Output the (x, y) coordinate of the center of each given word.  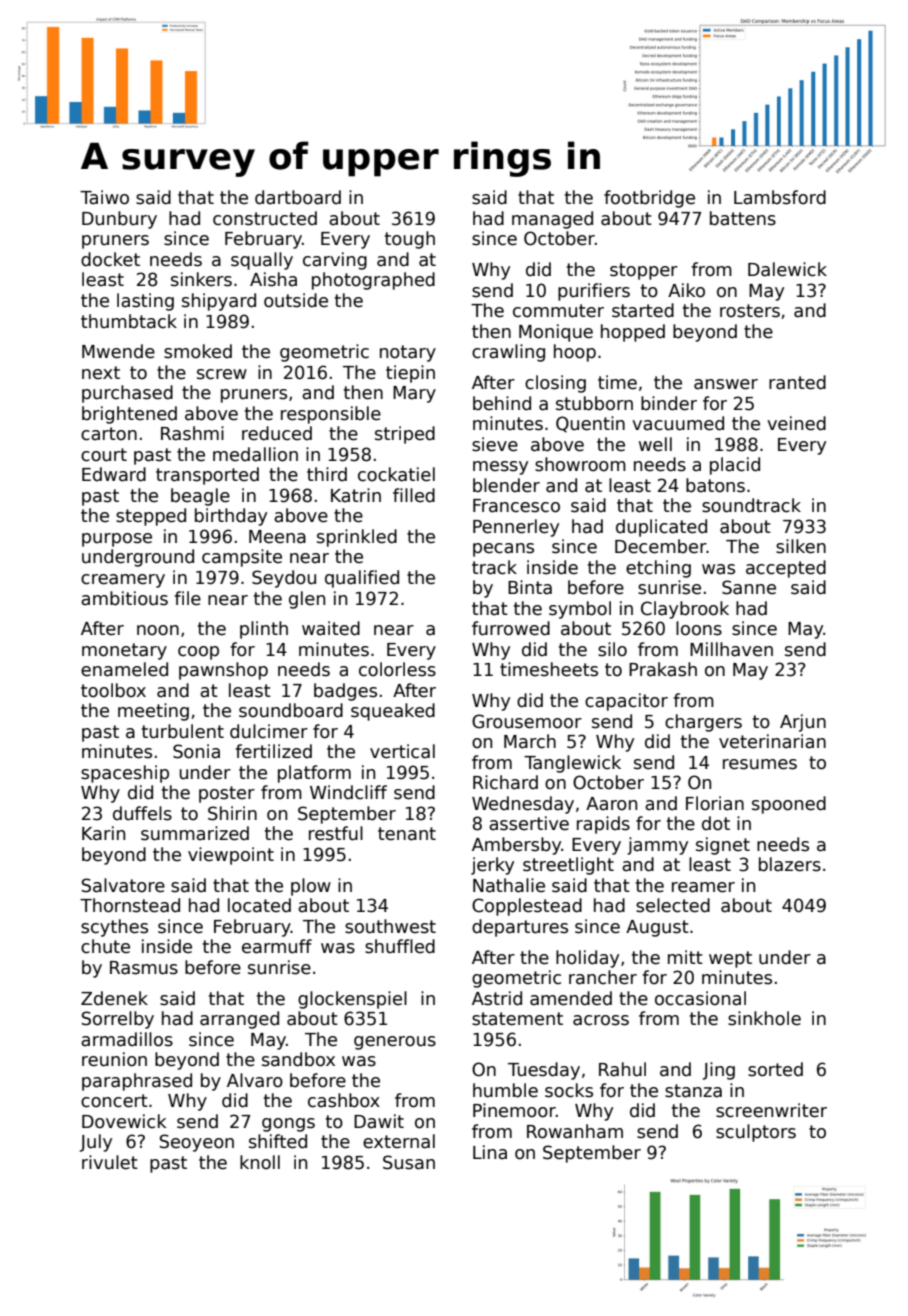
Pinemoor (514, 1110)
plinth (264, 630)
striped (405, 435)
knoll (260, 1162)
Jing (718, 1071)
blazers (790, 864)
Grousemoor (527, 721)
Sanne (749, 587)
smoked (198, 351)
